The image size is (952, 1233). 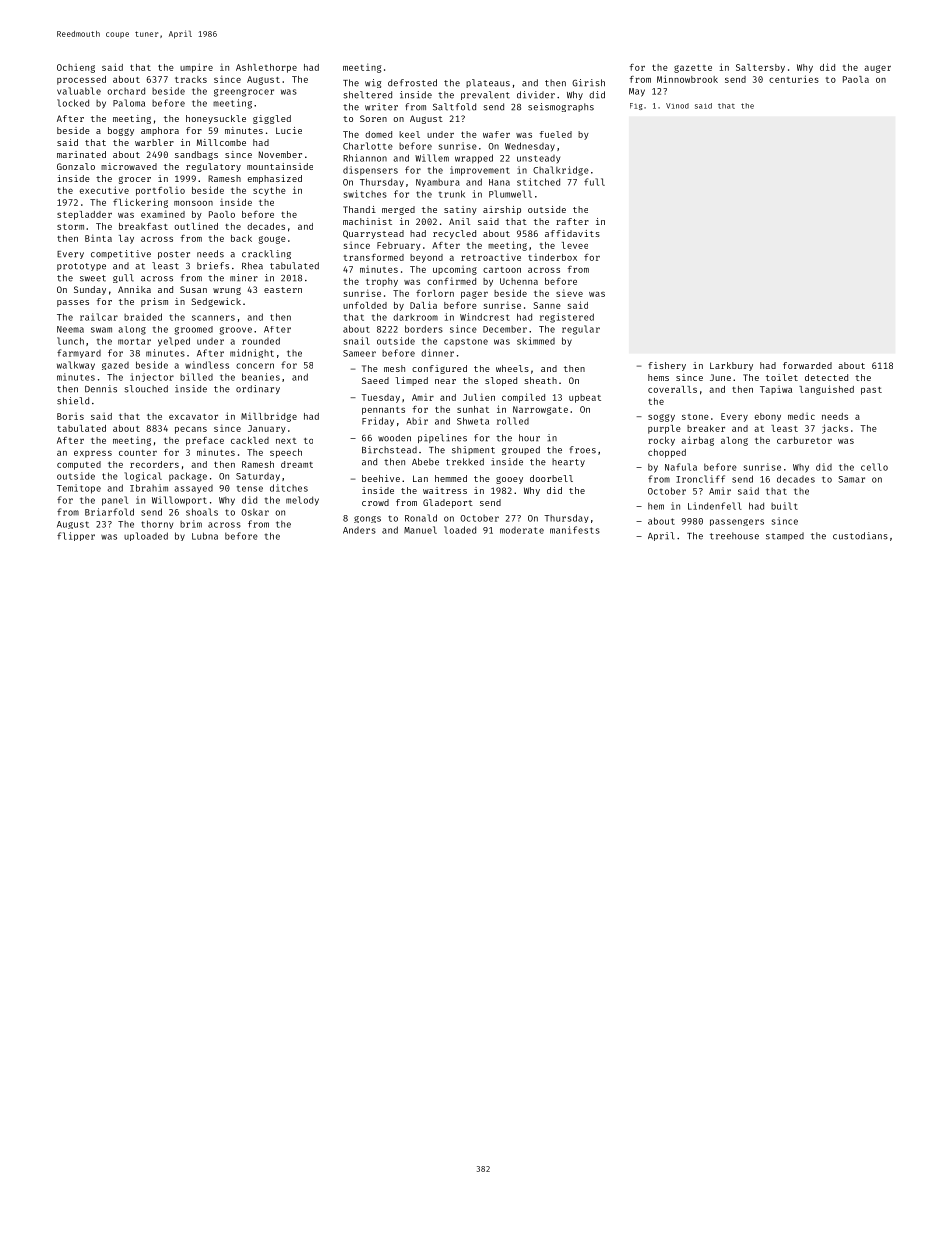 What do you see at coordinates (420, 530) in the screenshot?
I see `Manuel` at bounding box center [420, 530].
